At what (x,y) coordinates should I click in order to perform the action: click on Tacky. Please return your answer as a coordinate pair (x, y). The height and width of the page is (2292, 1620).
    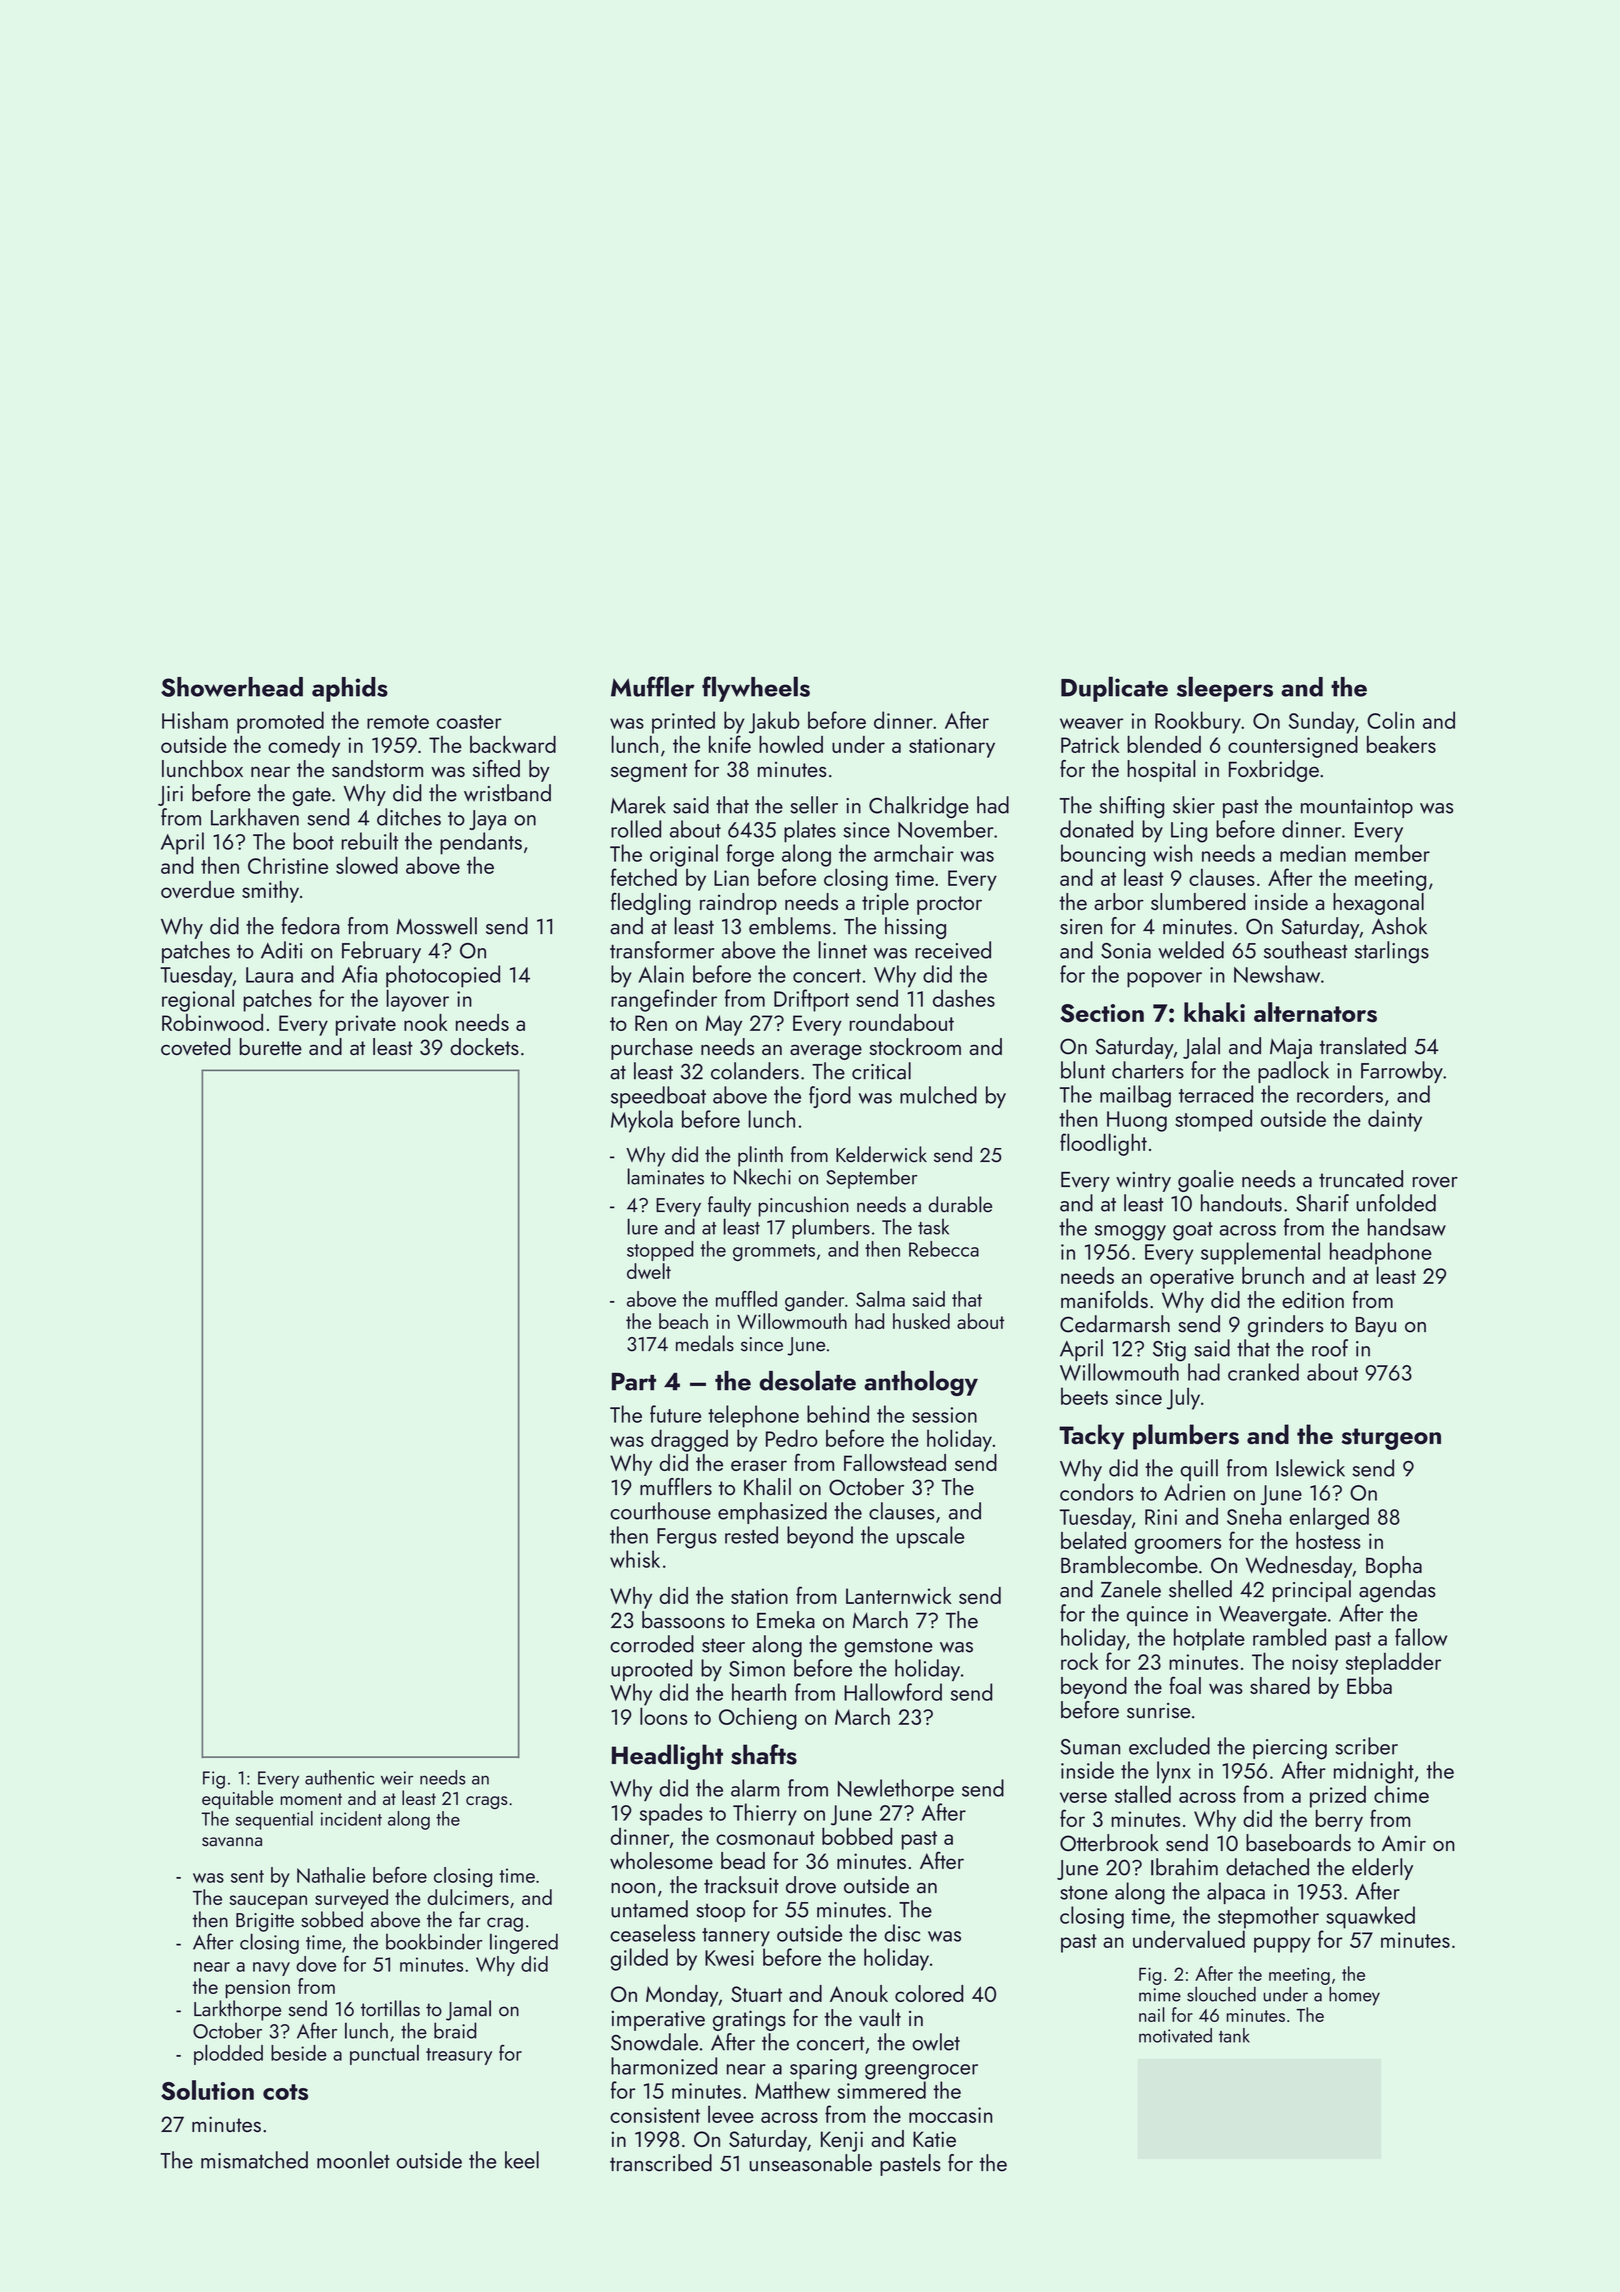
    Looking at the image, I should click on (1091, 1437).
